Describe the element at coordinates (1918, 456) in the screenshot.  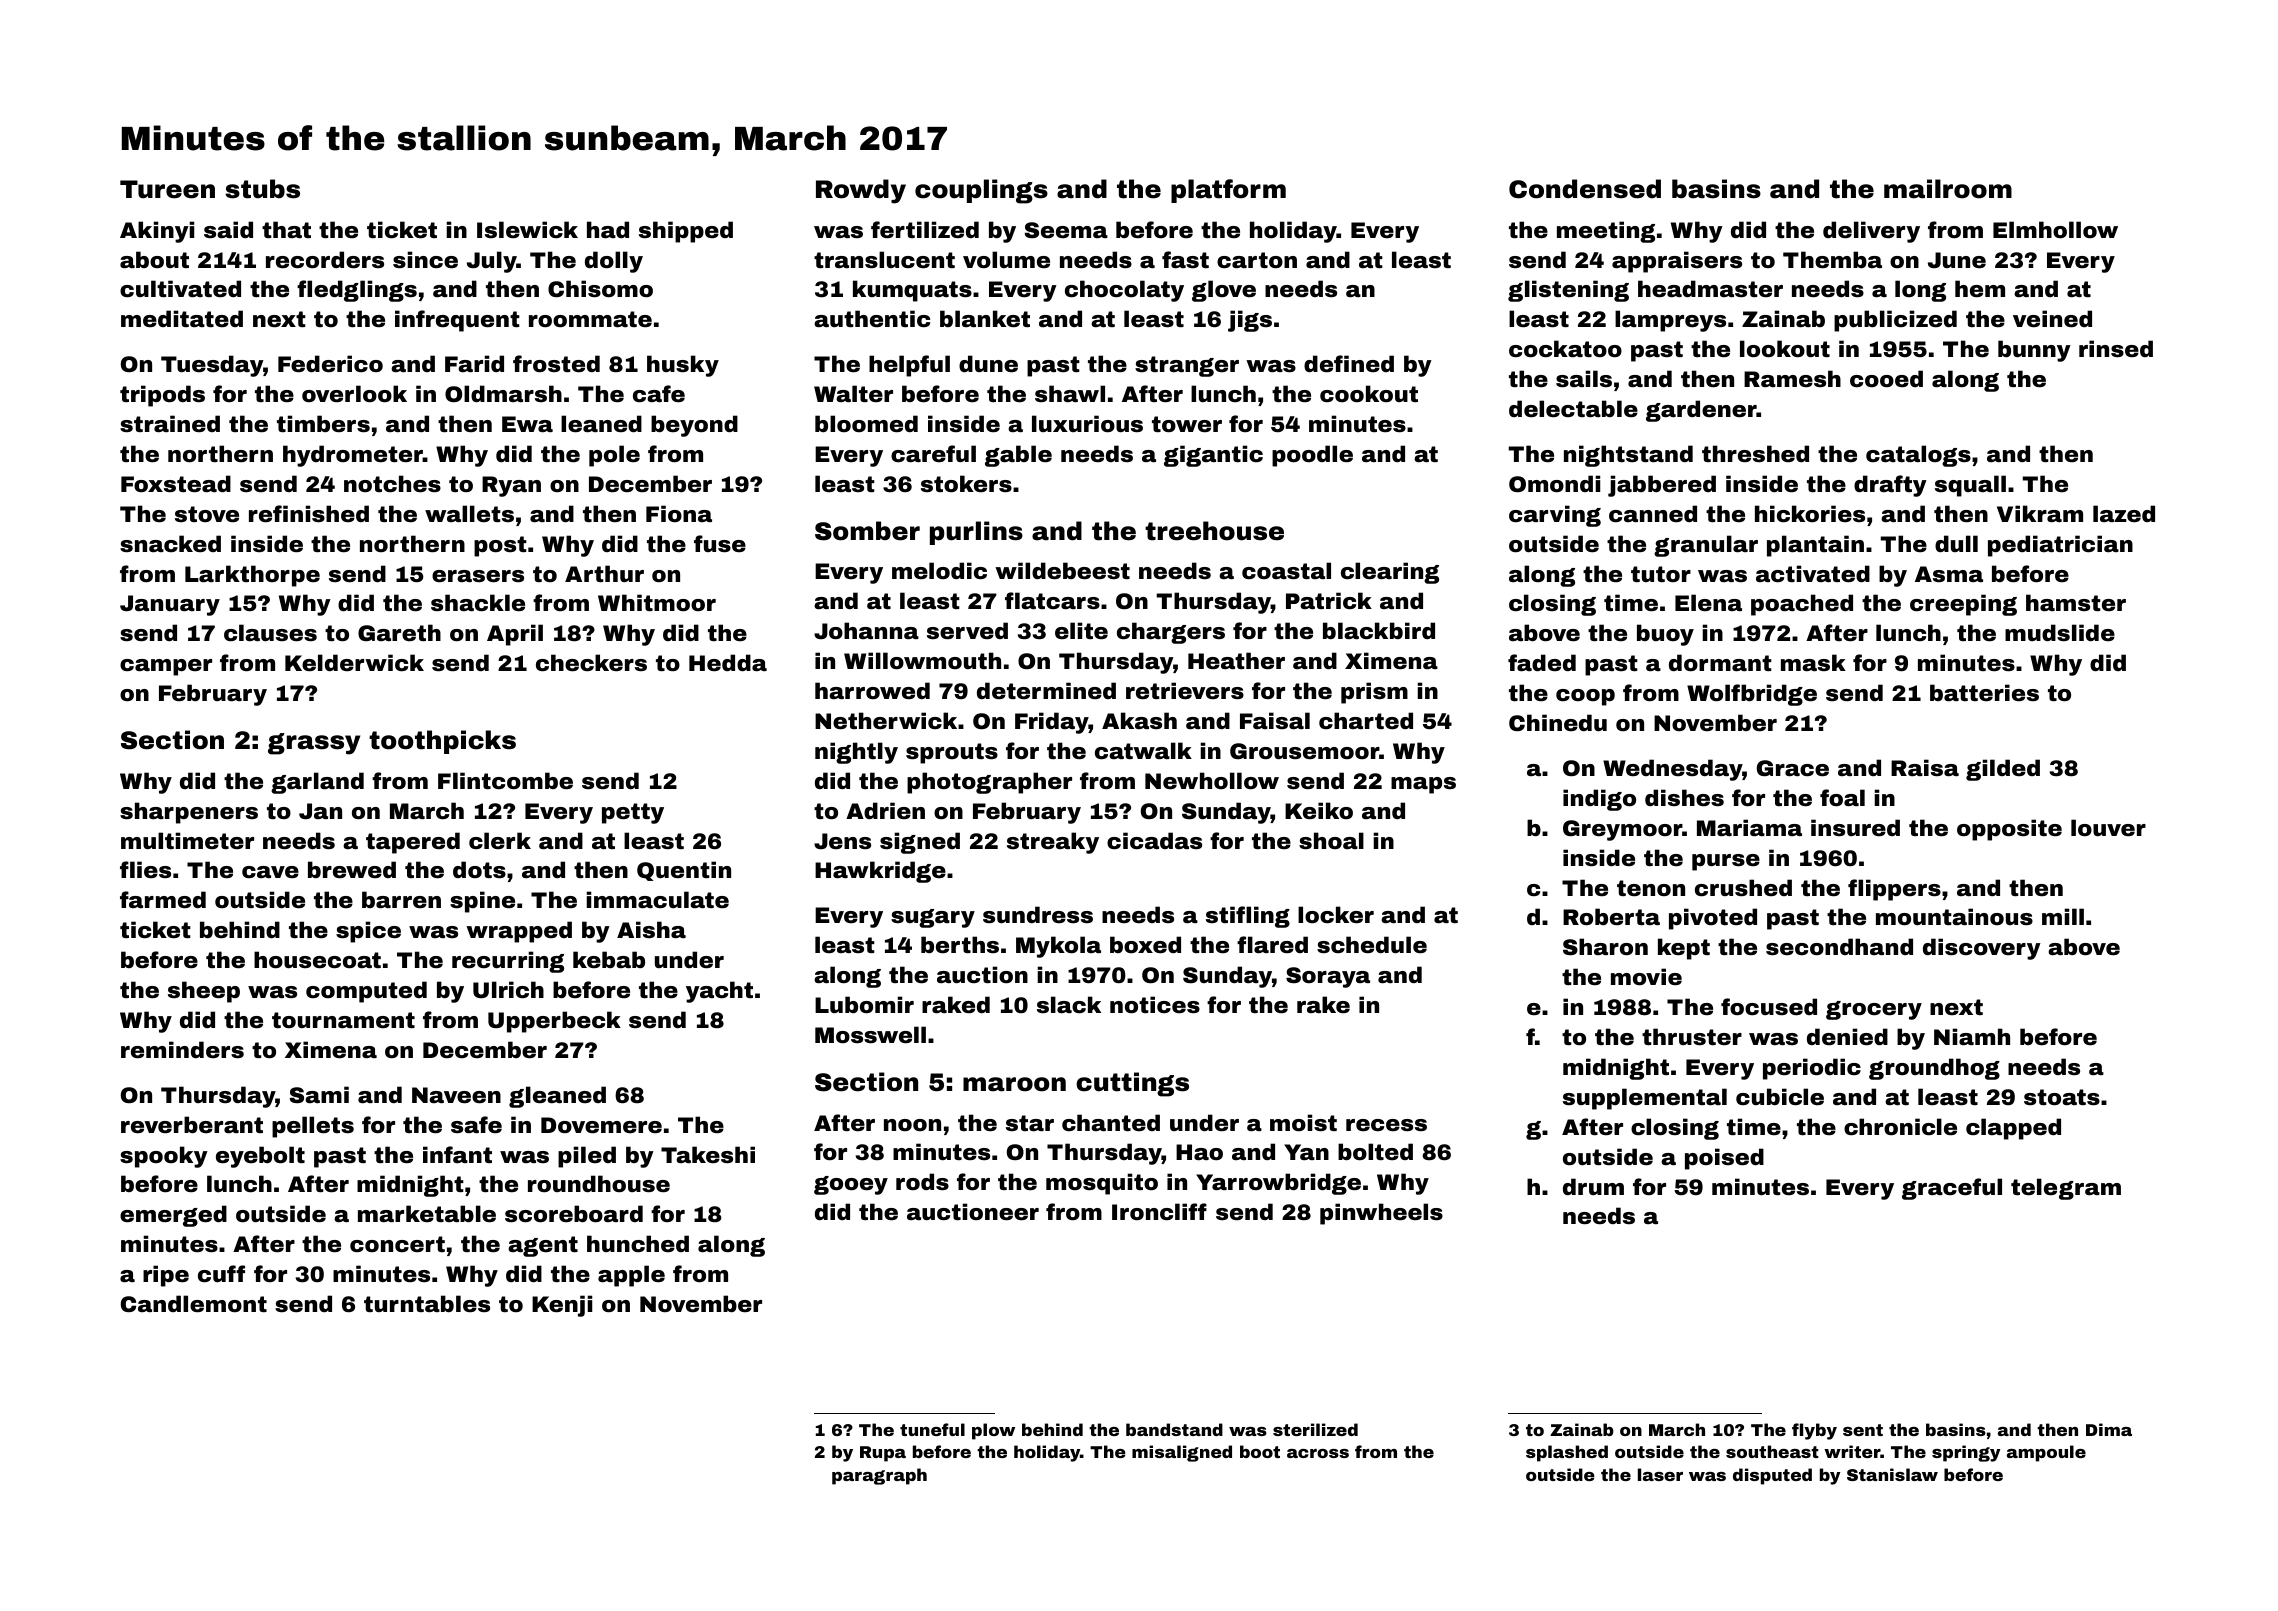
I see `catalogs` at that location.
